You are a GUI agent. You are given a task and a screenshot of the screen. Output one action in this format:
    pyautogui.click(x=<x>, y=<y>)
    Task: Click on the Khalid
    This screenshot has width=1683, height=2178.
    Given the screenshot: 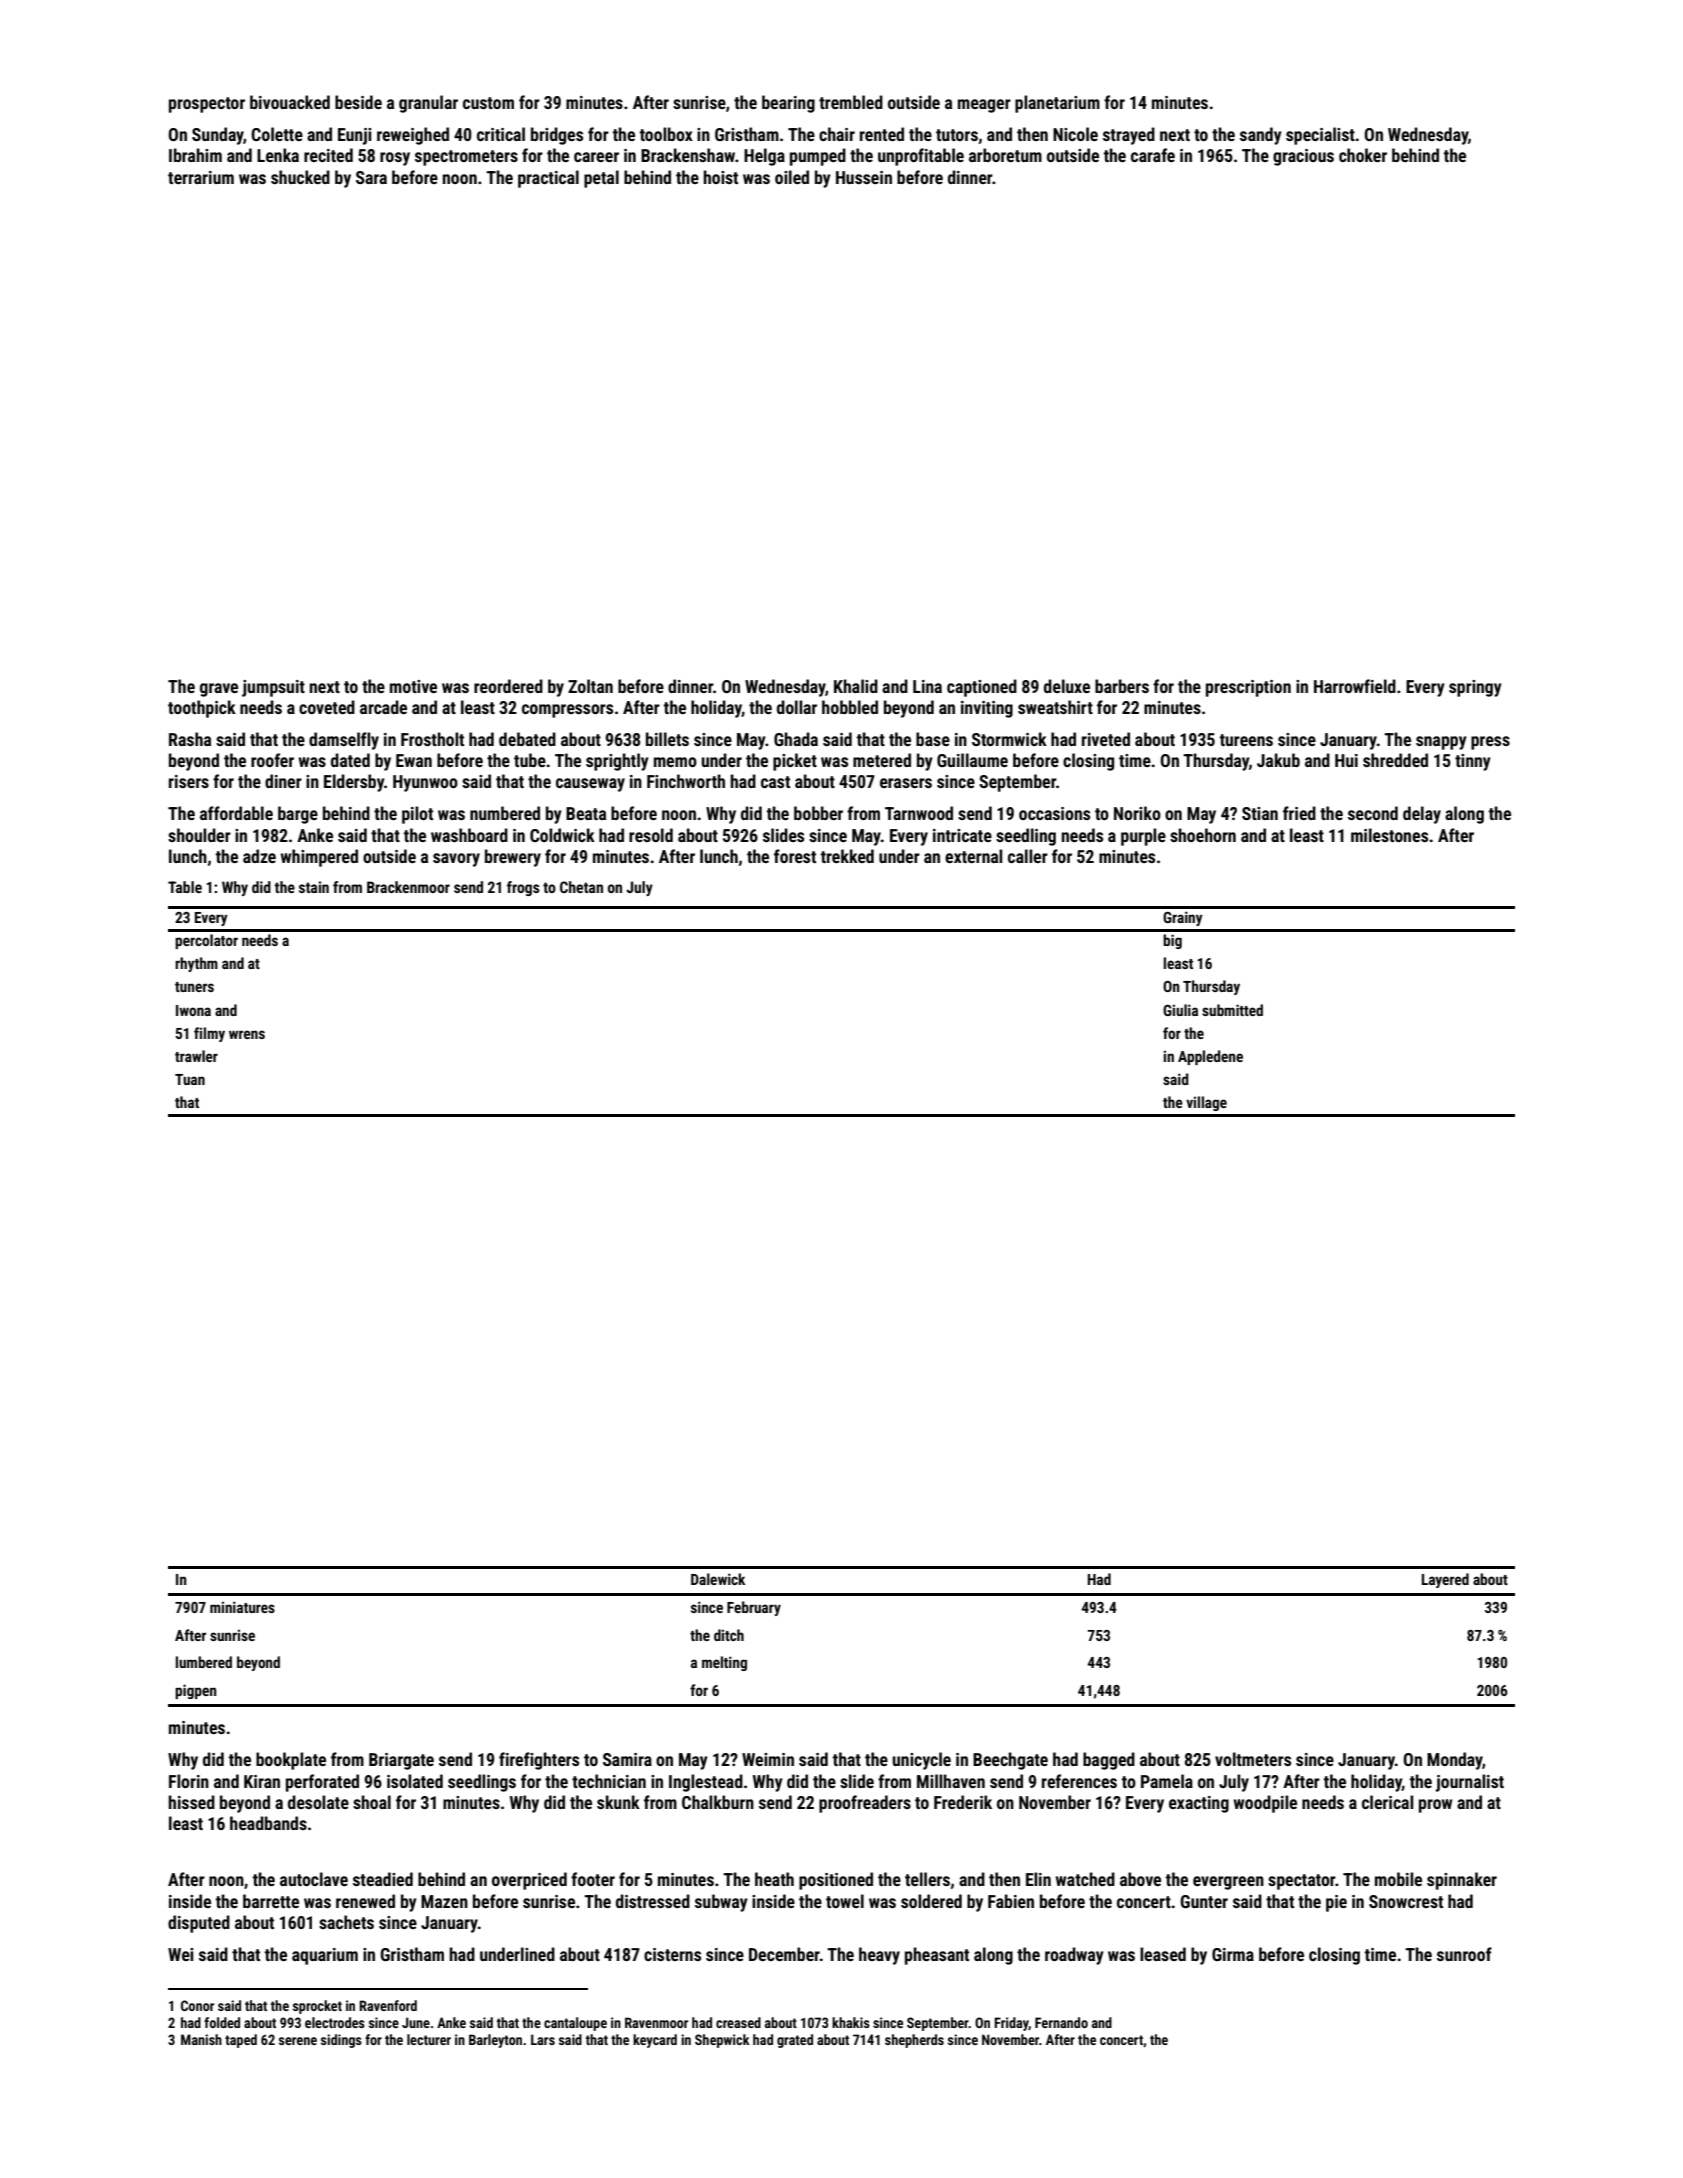 What is the action you would take?
    pyautogui.click(x=856, y=686)
